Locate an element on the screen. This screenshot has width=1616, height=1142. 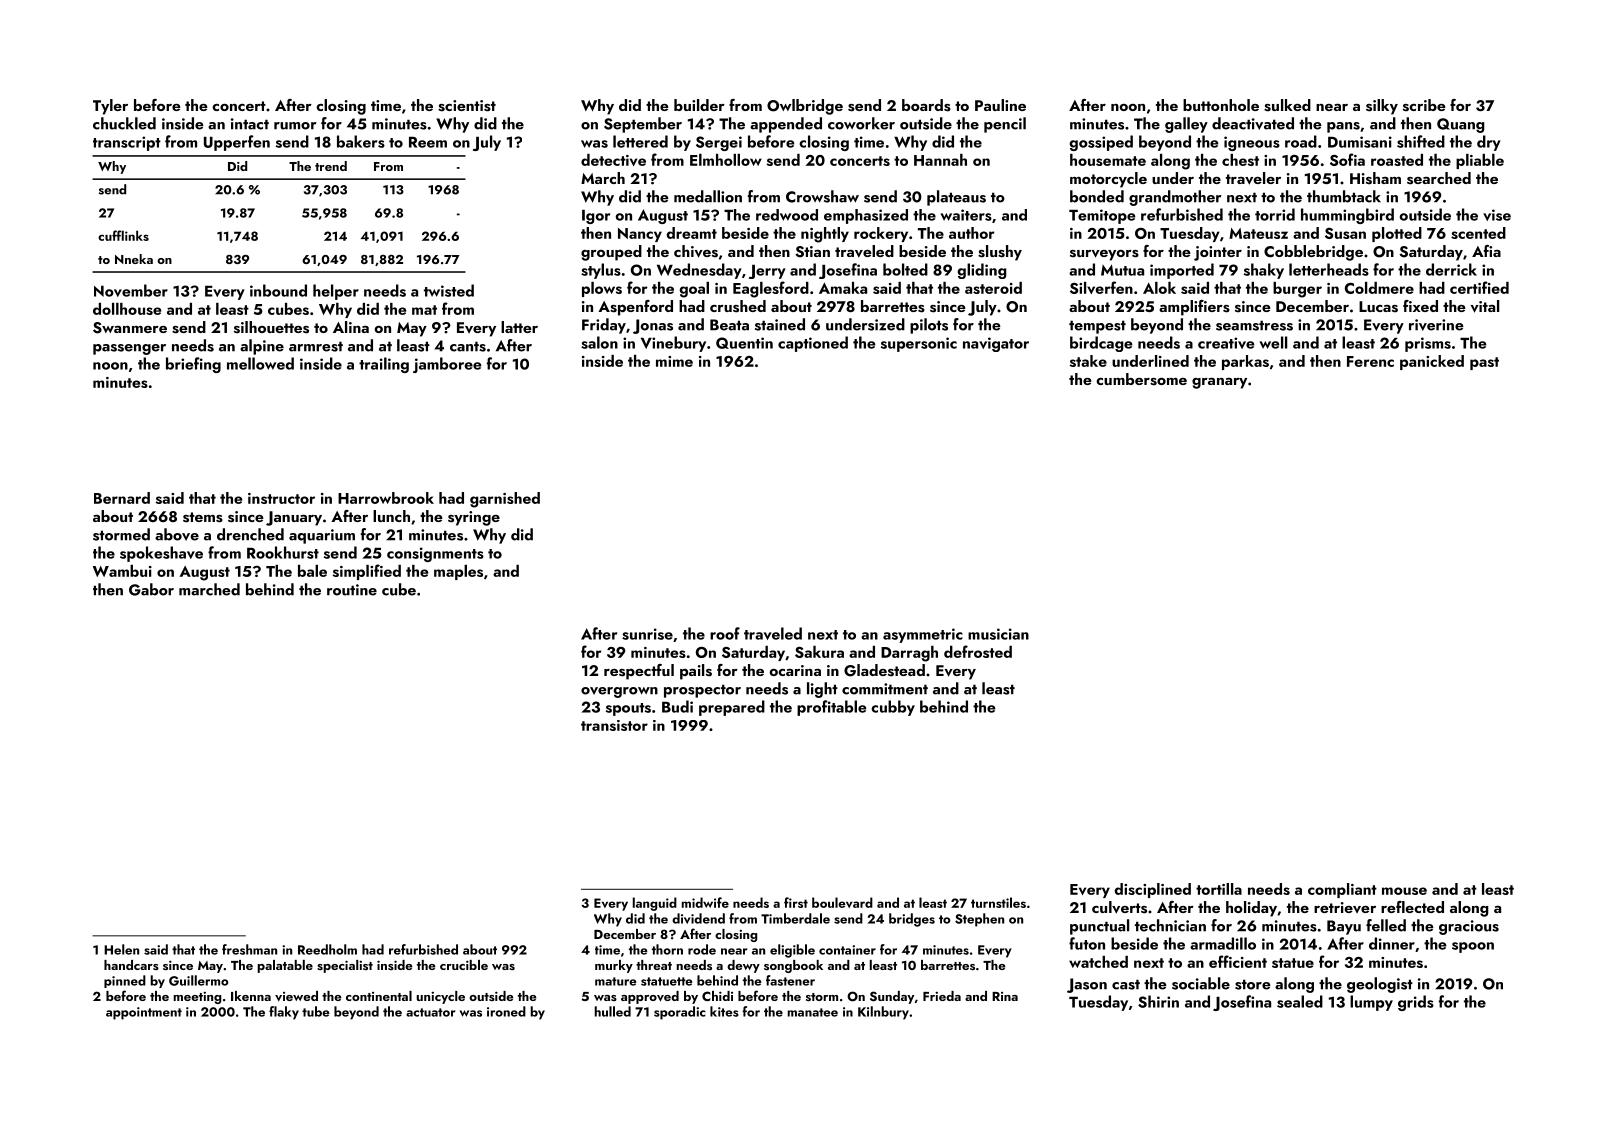
compliant is located at coordinates (1342, 890).
